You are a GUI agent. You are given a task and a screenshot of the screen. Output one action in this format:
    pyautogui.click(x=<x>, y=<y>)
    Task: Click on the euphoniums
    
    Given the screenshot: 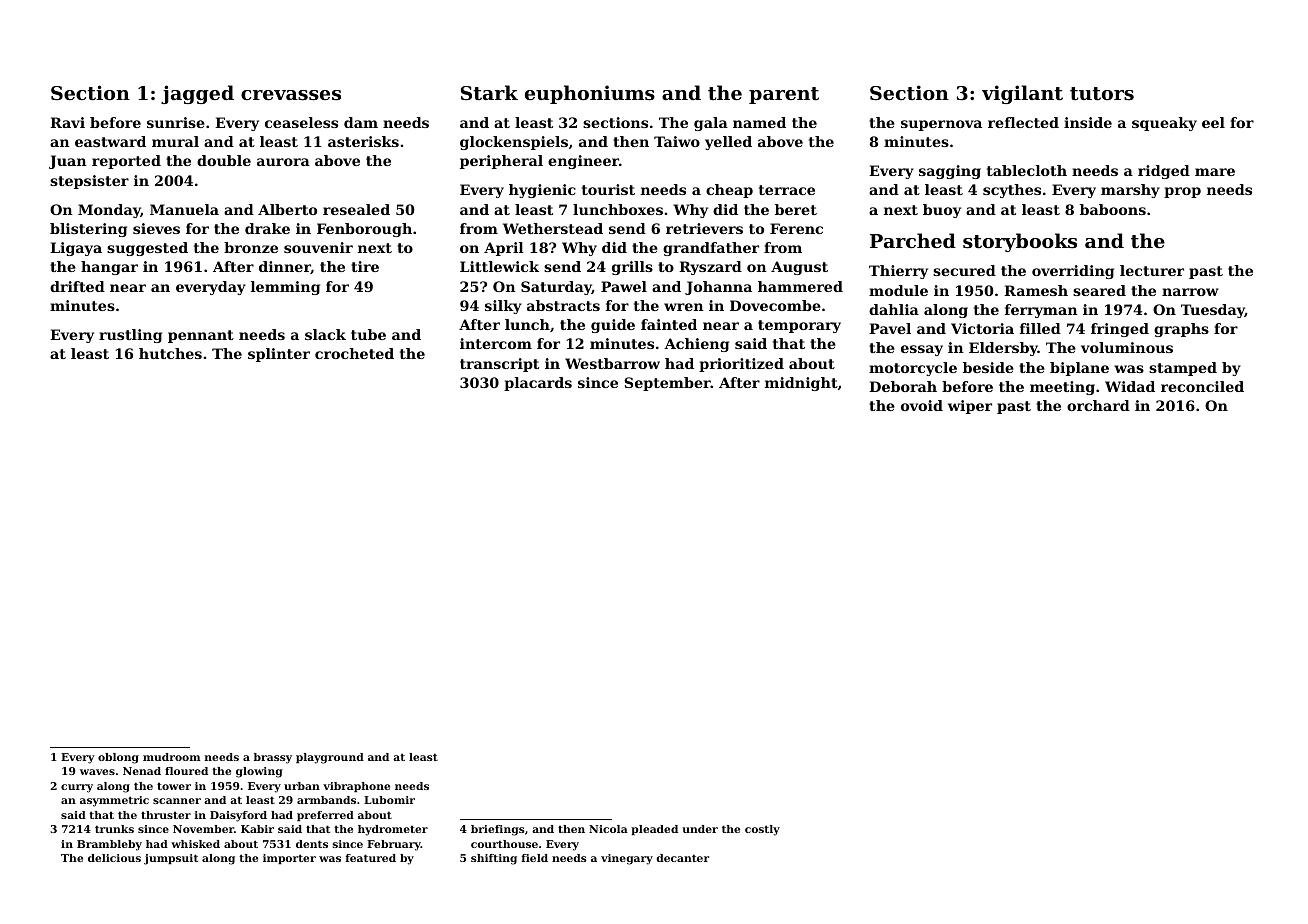 What is the action you would take?
    pyautogui.click(x=590, y=94)
